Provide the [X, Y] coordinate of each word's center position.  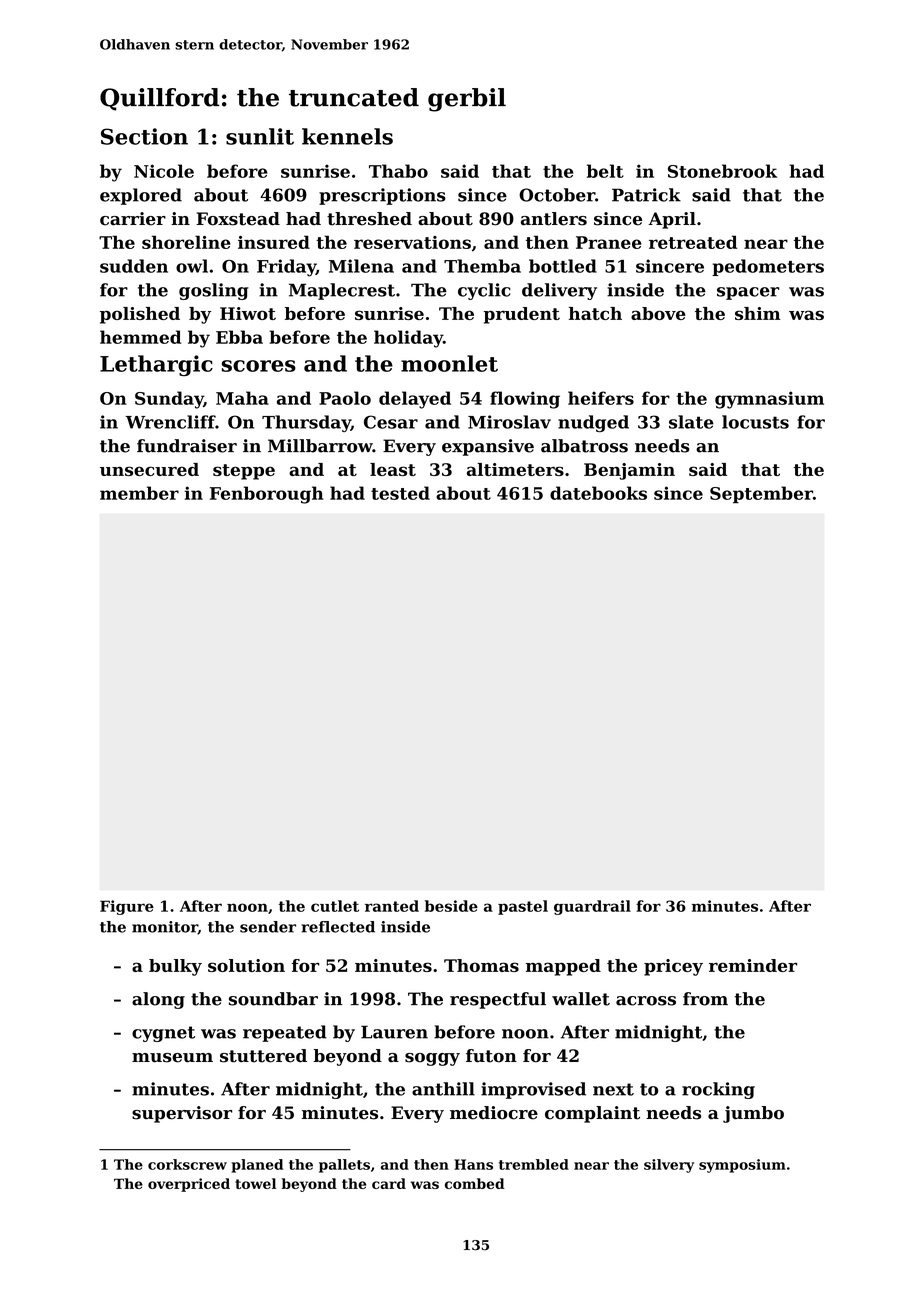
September [761, 494]
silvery [669, 1166]
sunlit [260, 136]
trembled [534, 1164]
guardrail [592, 907]
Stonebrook [722, 171]
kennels [347, 136]
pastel [523, 907]
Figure [127, 907]
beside [451, 906]
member [139, 493]
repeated [285, 1033]
